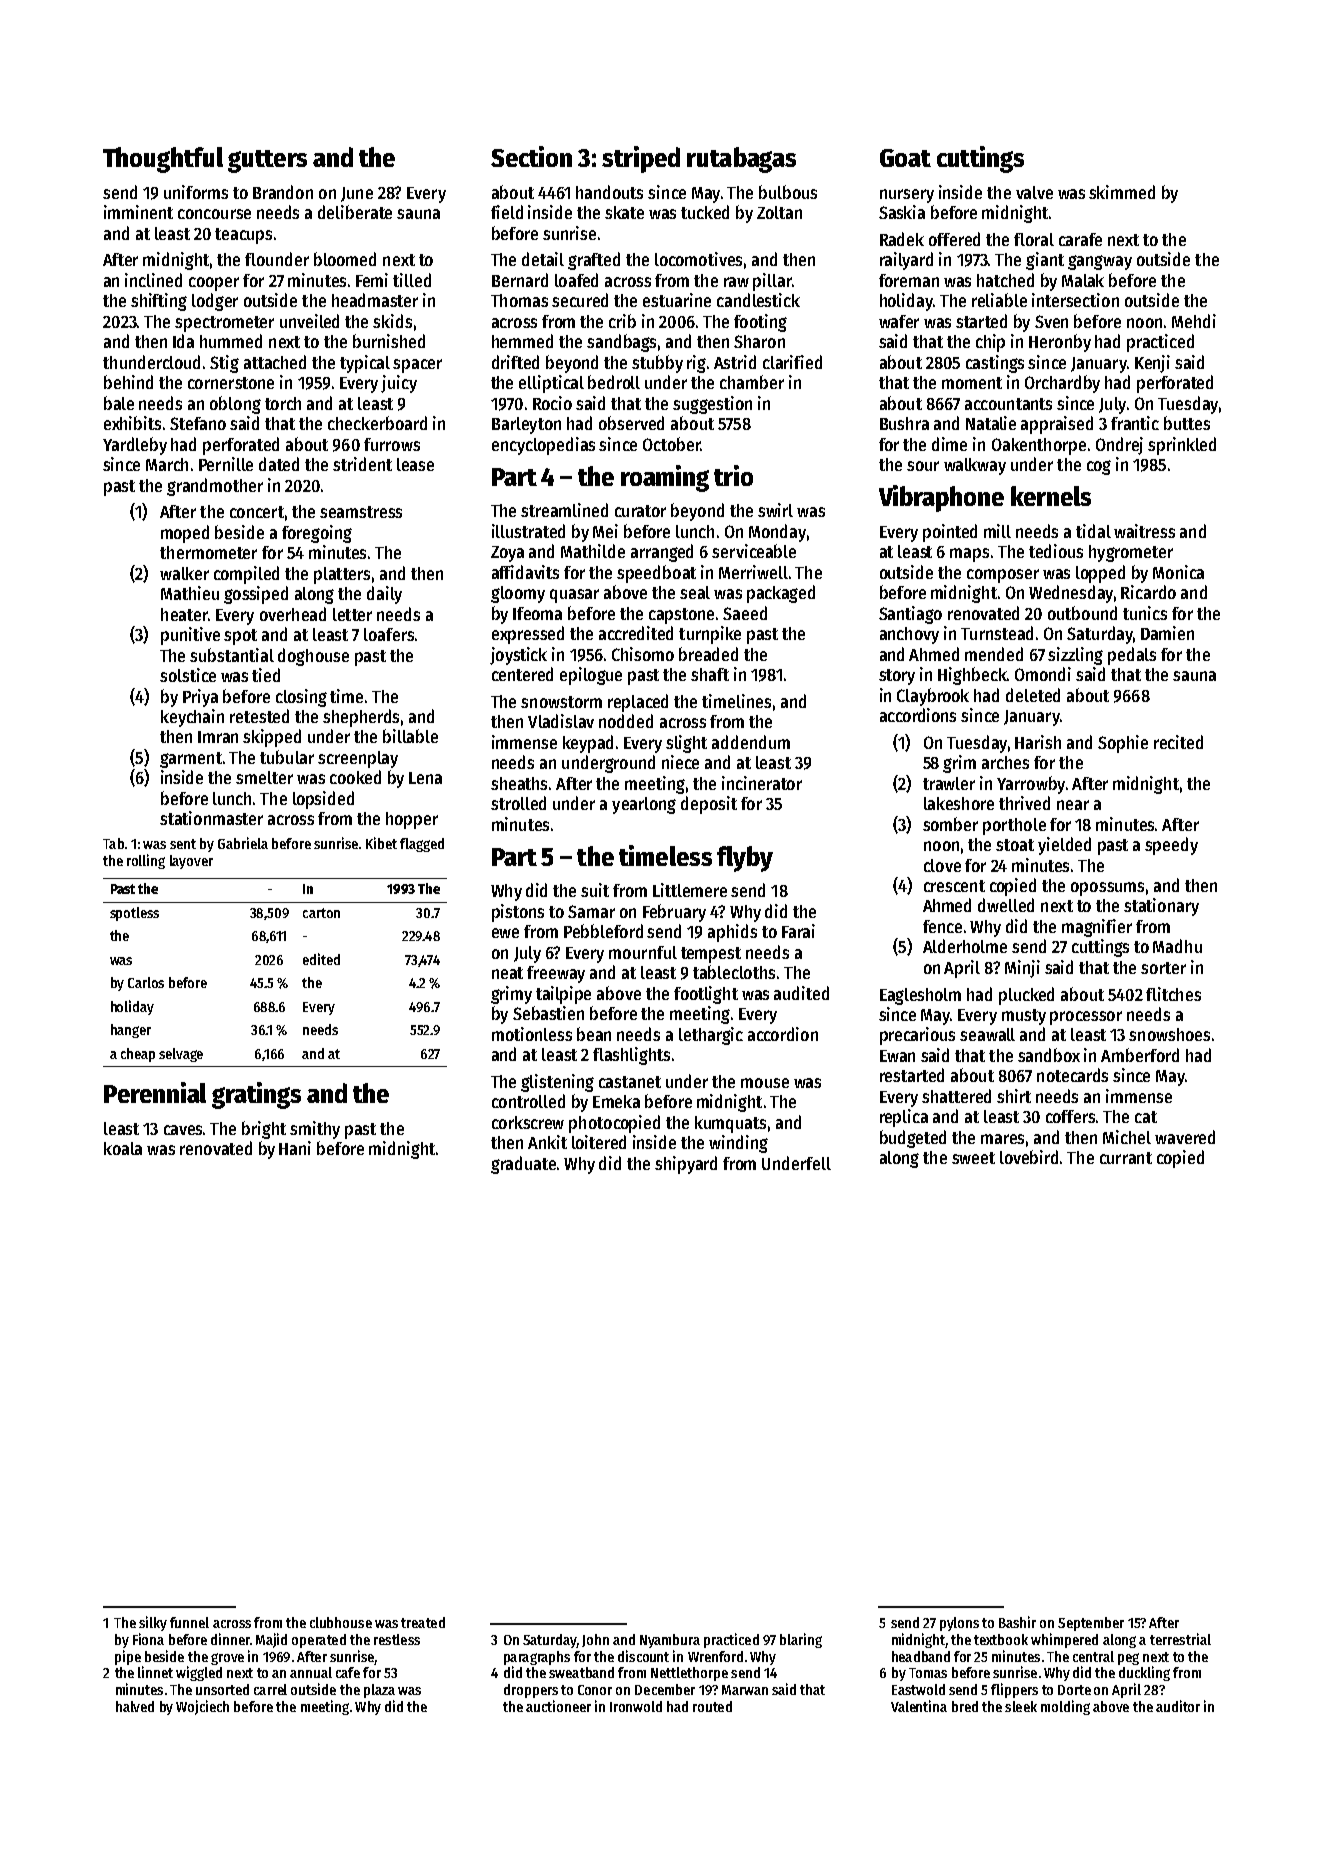 The image size is (1325, 1874). Describe the element at coordinates (1194, 321) in the screenshot. I see `Mehdi` at that location.
